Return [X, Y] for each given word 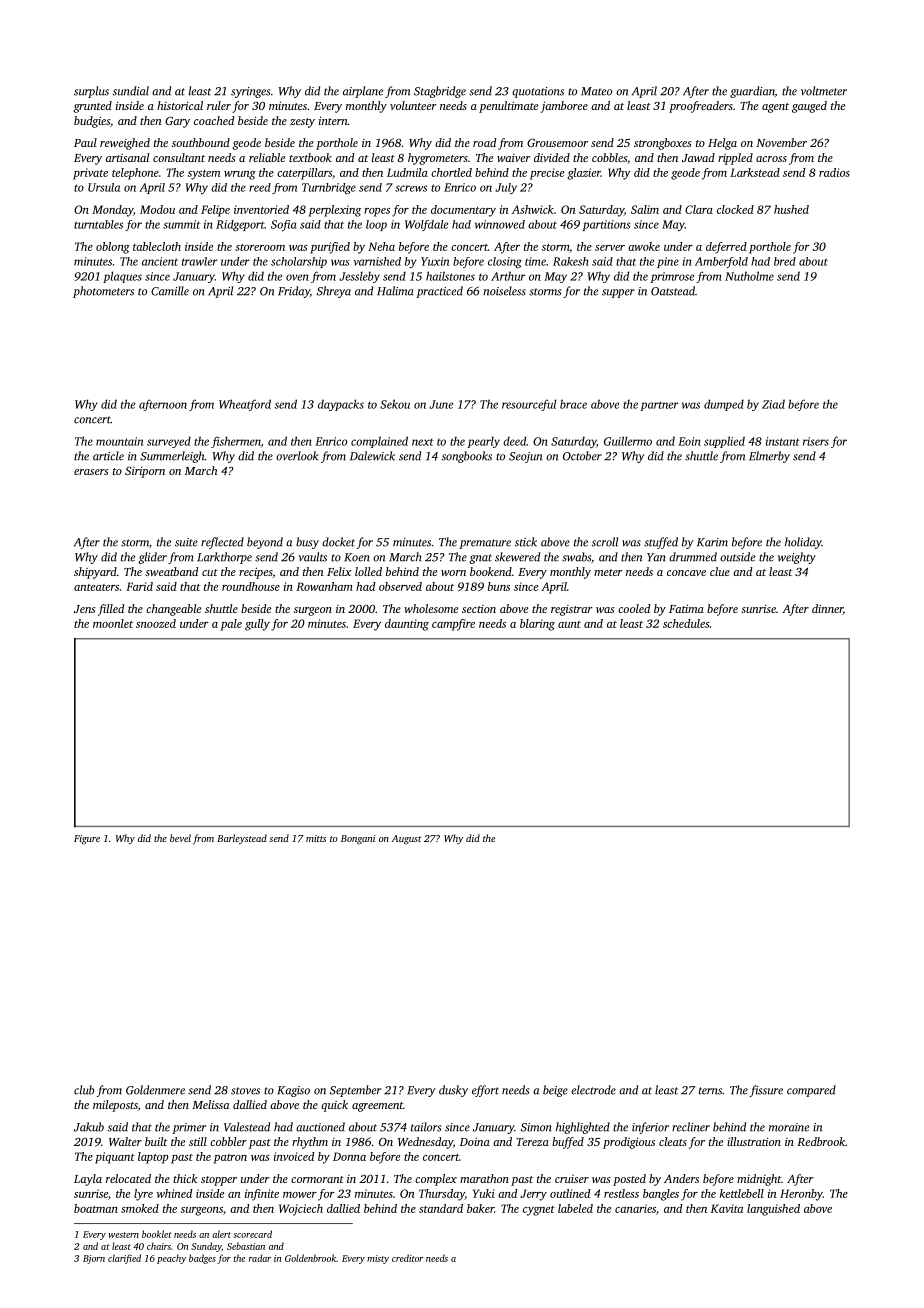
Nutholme [749, 276]
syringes [250, 92]
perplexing [335, 211]
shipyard [95, 573]
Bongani [358, 840]
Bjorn [94, 1259]
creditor [407, 1258]
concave [686, 573]
